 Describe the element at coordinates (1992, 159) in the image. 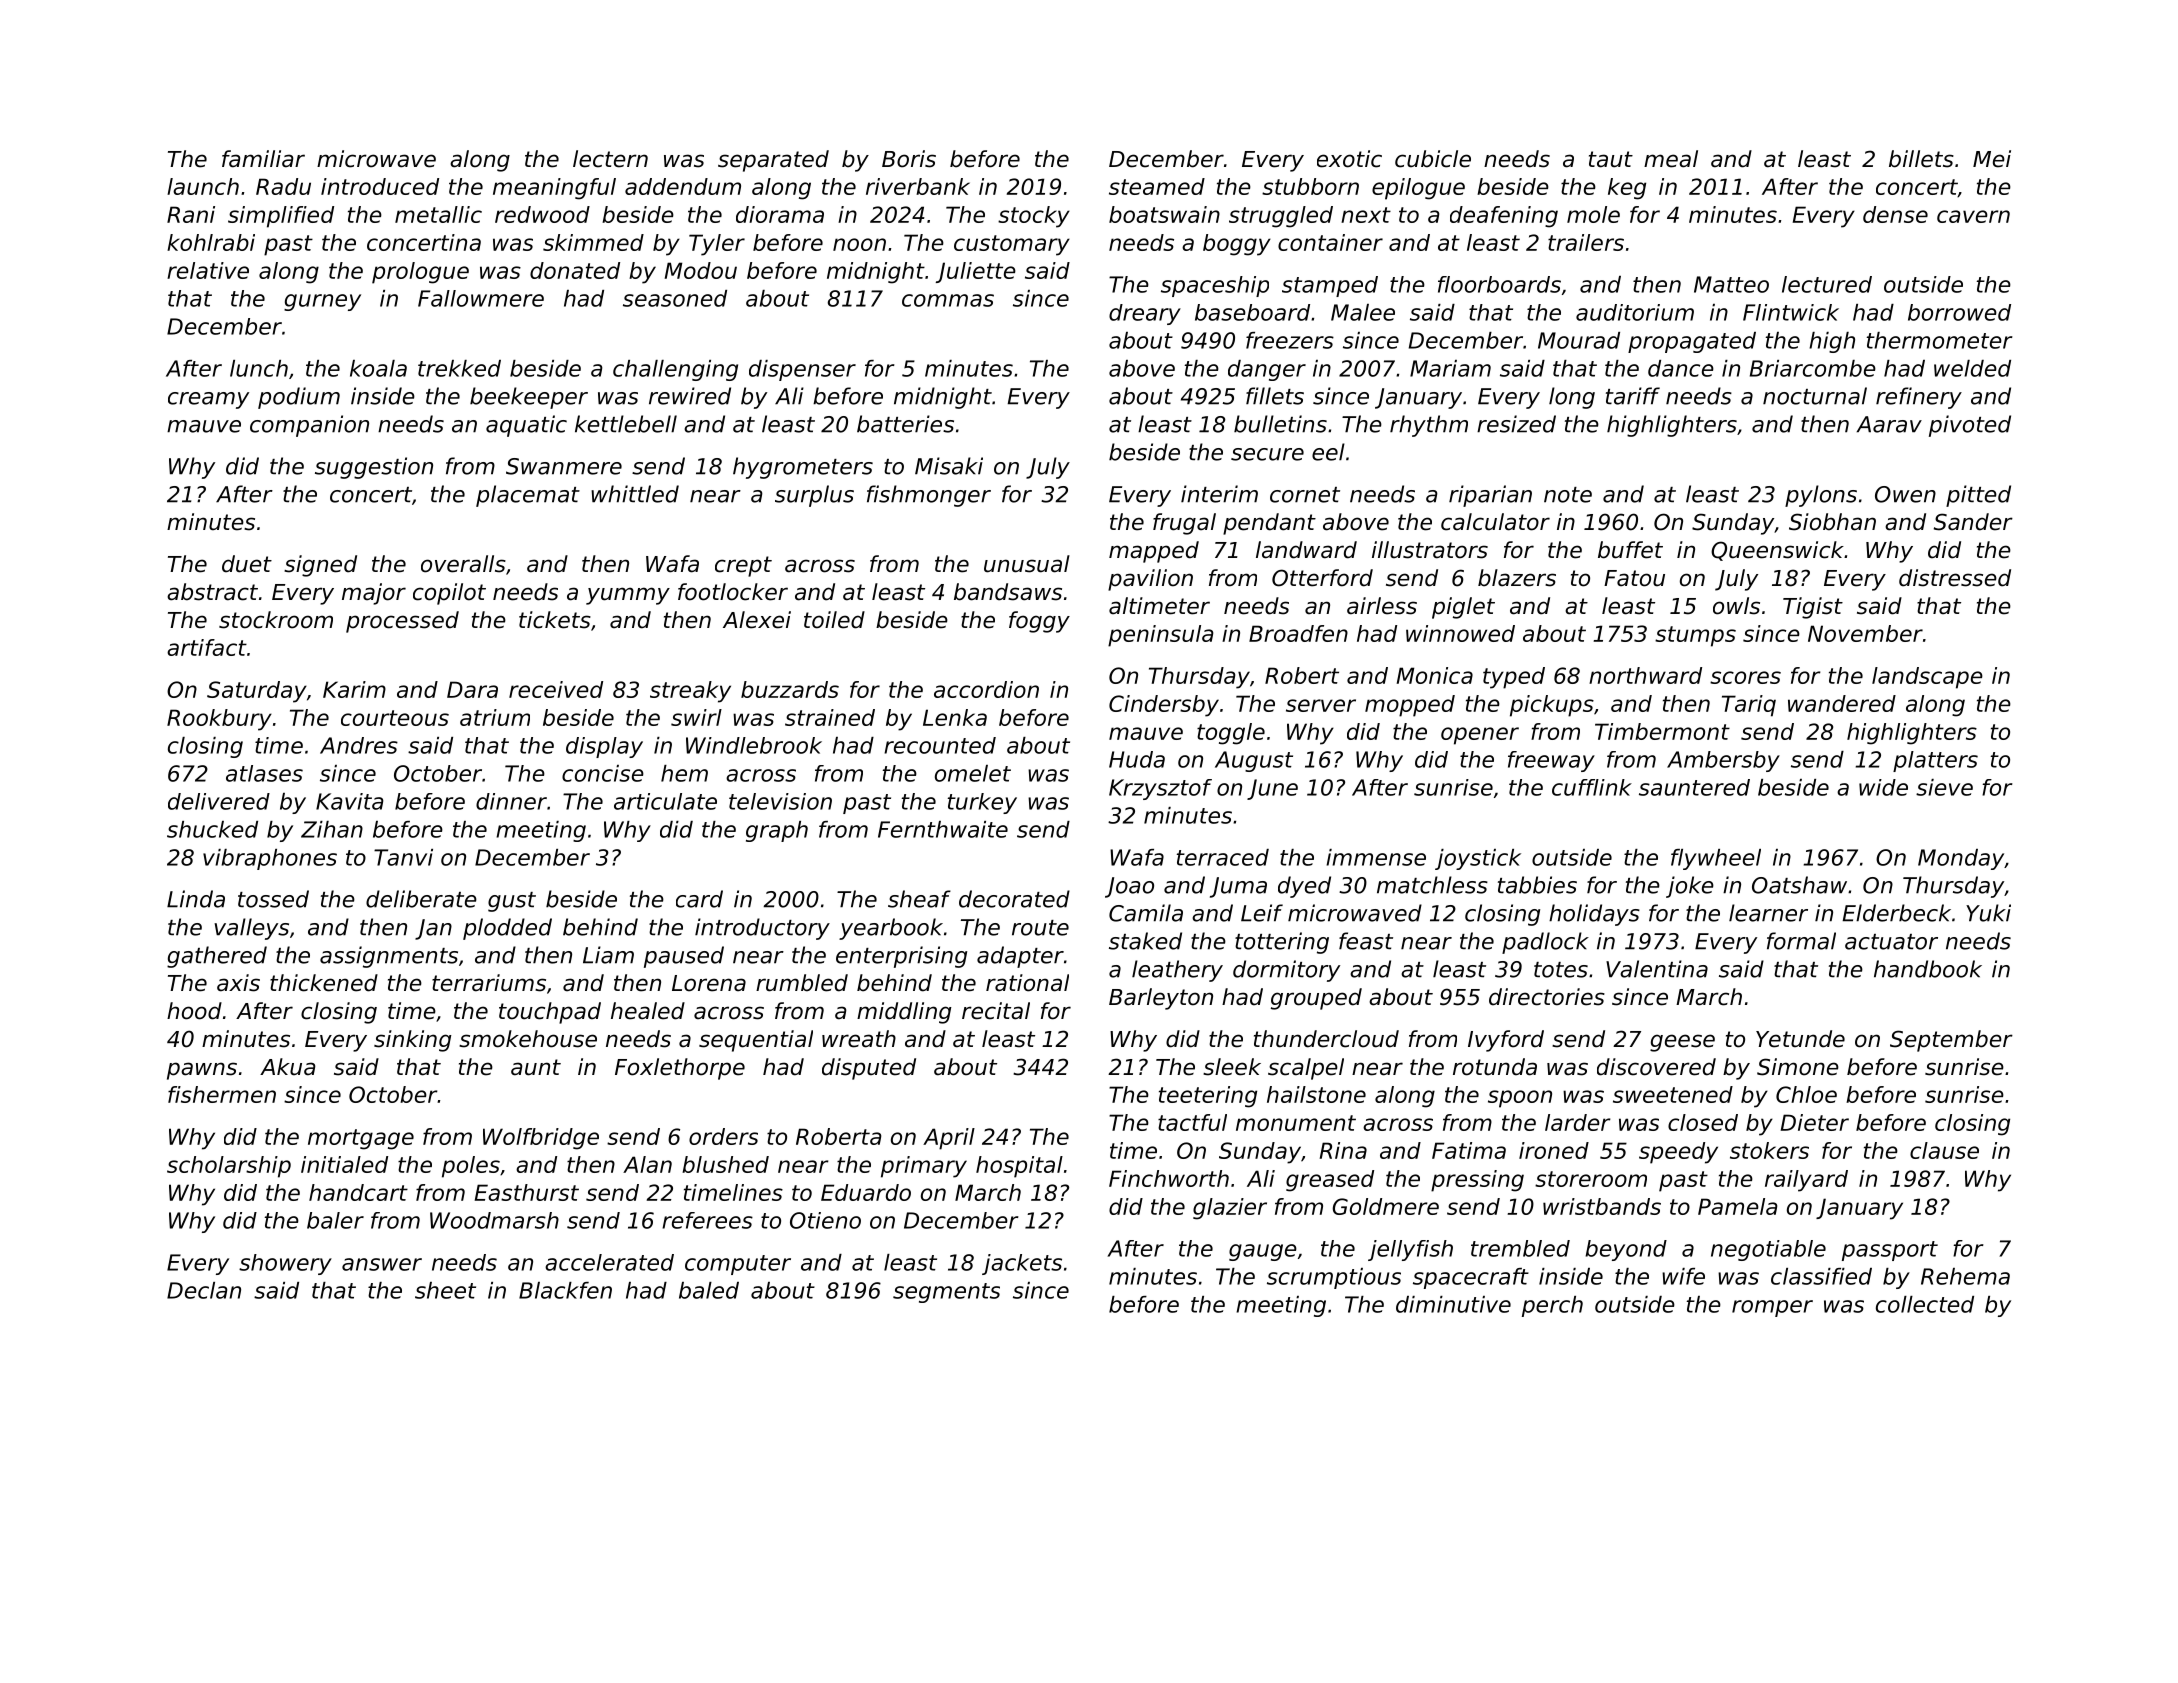

I see `Mei` at that location.
